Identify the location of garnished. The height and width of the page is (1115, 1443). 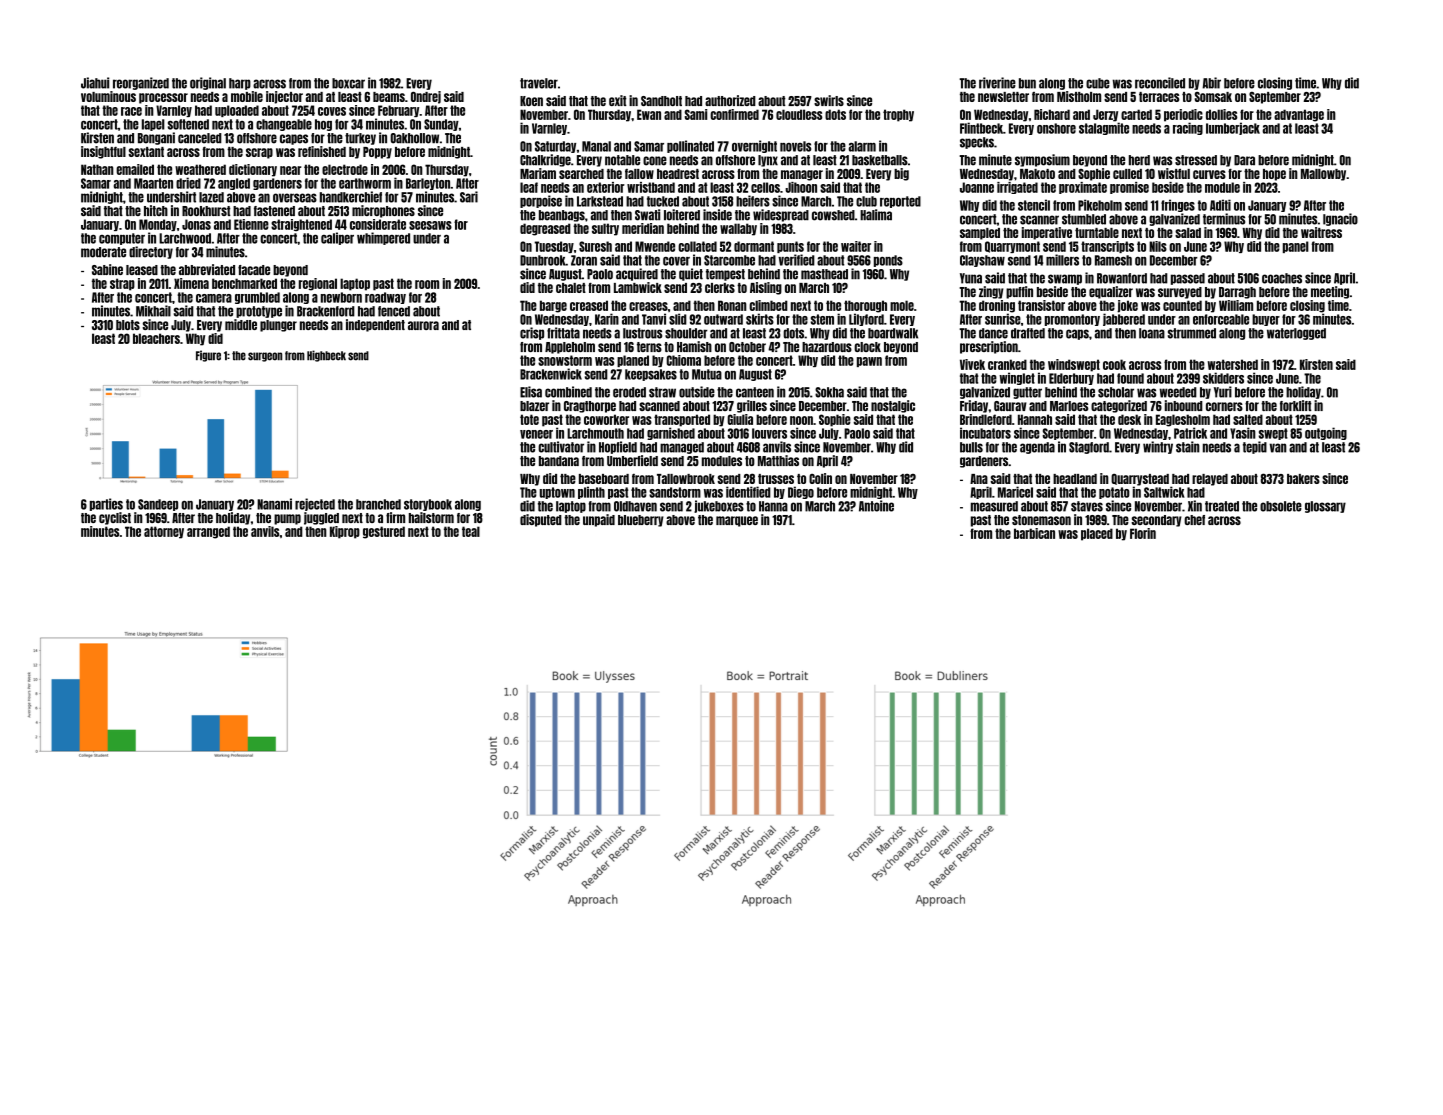
(671, 433).
